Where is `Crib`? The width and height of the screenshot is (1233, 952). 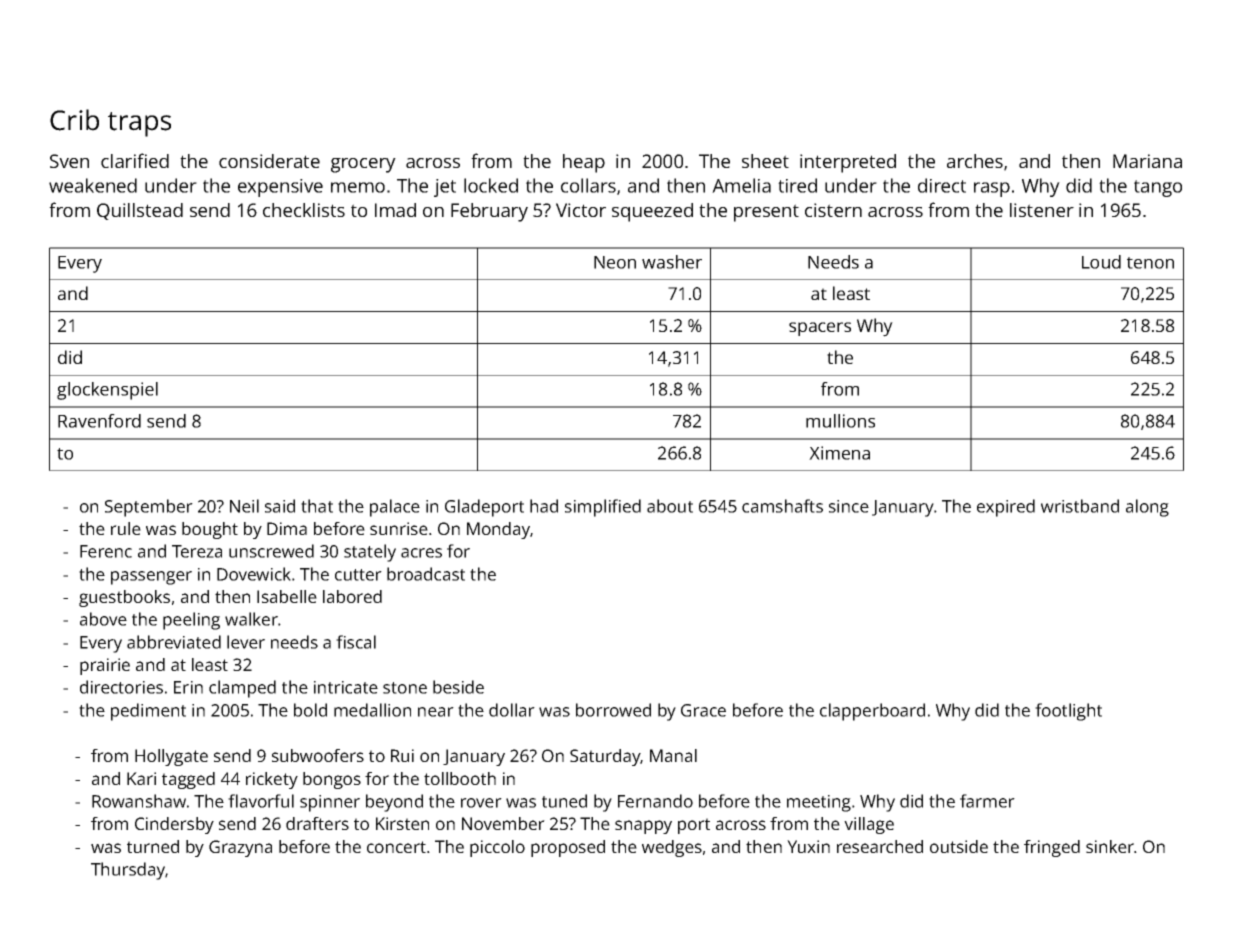 Crib is located at coordinates (74, 120).
